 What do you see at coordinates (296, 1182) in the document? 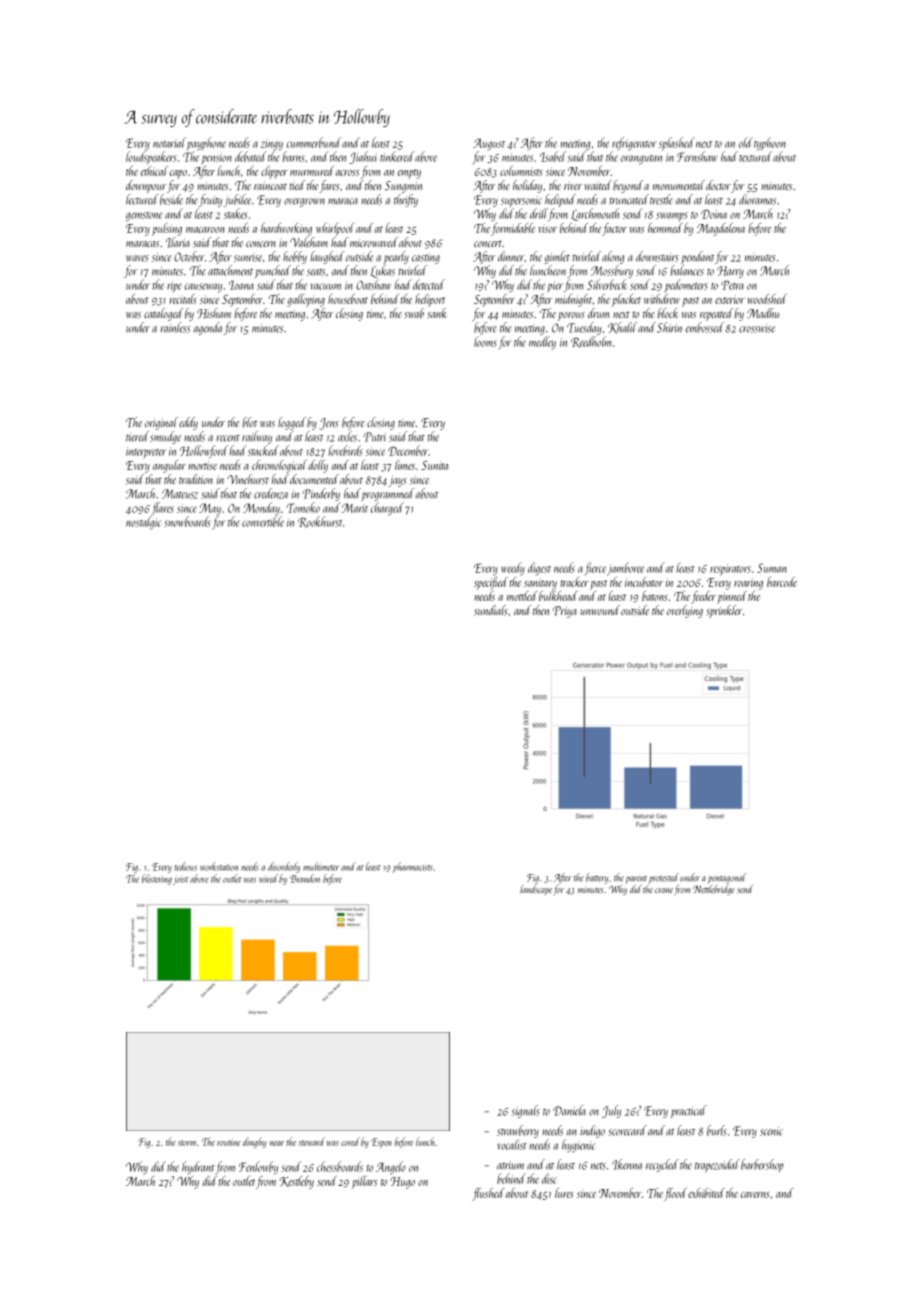
I see `Kestleby` at bounding box center [296, 1182].
